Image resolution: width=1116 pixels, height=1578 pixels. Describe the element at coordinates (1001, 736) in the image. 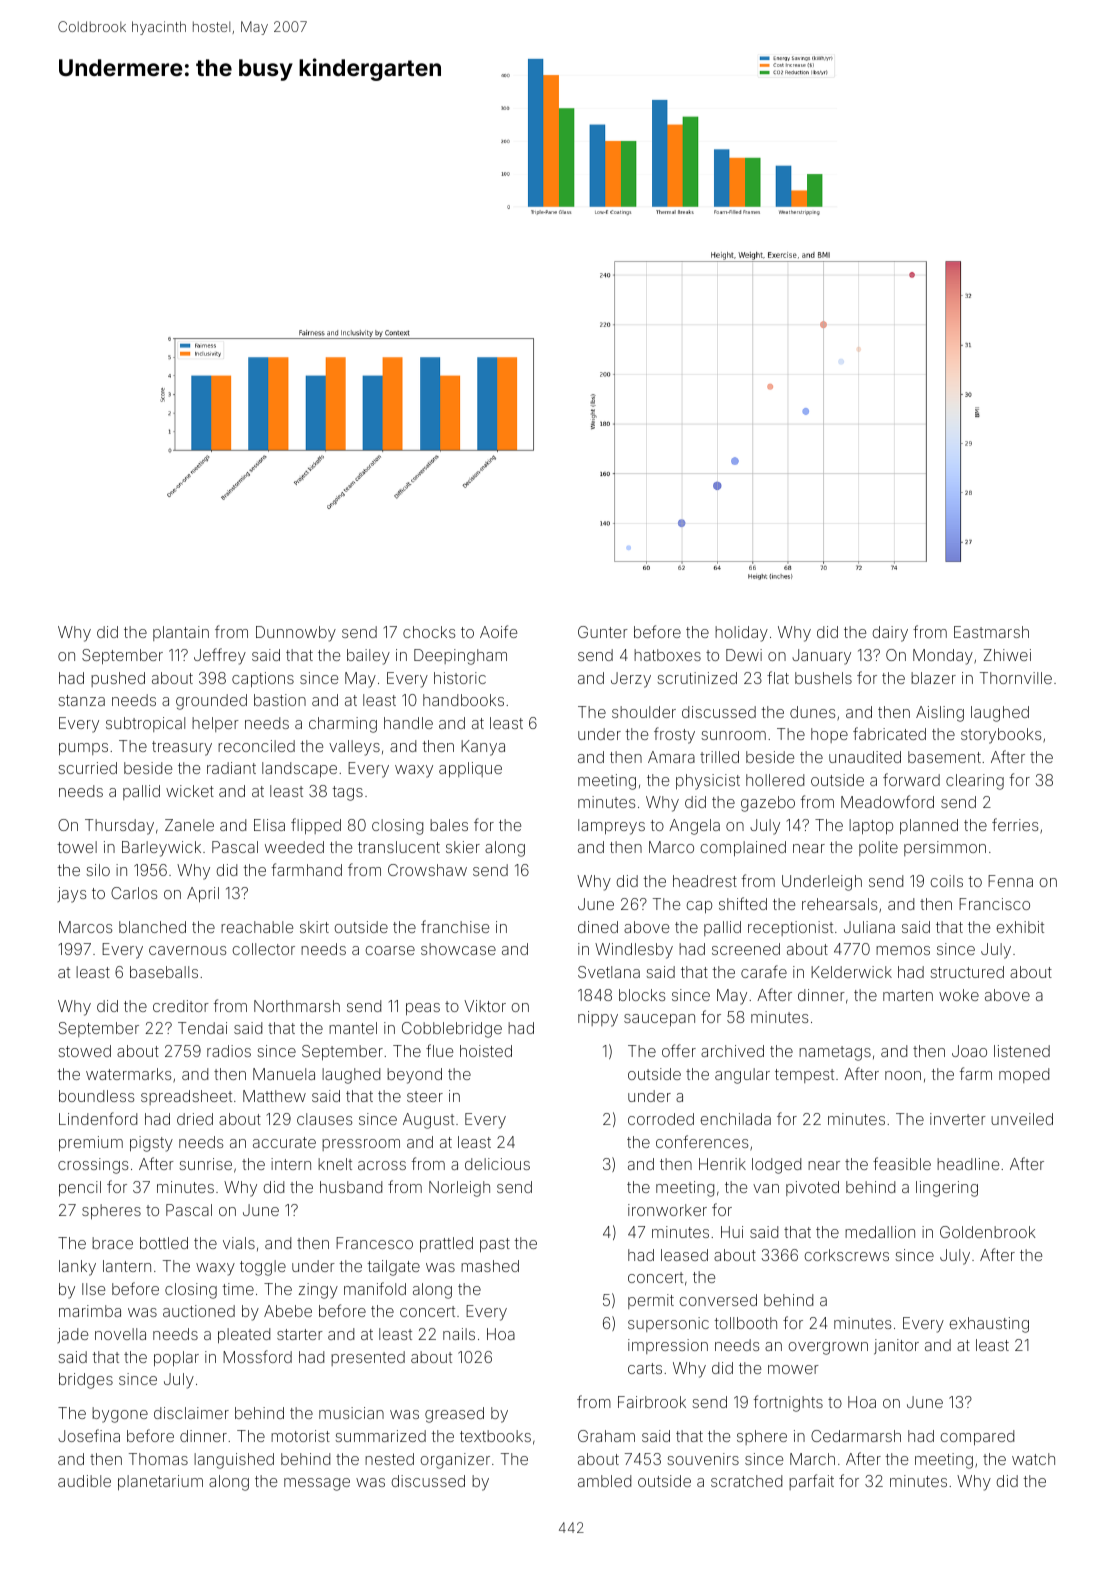

I see `storybooks` at that location.
